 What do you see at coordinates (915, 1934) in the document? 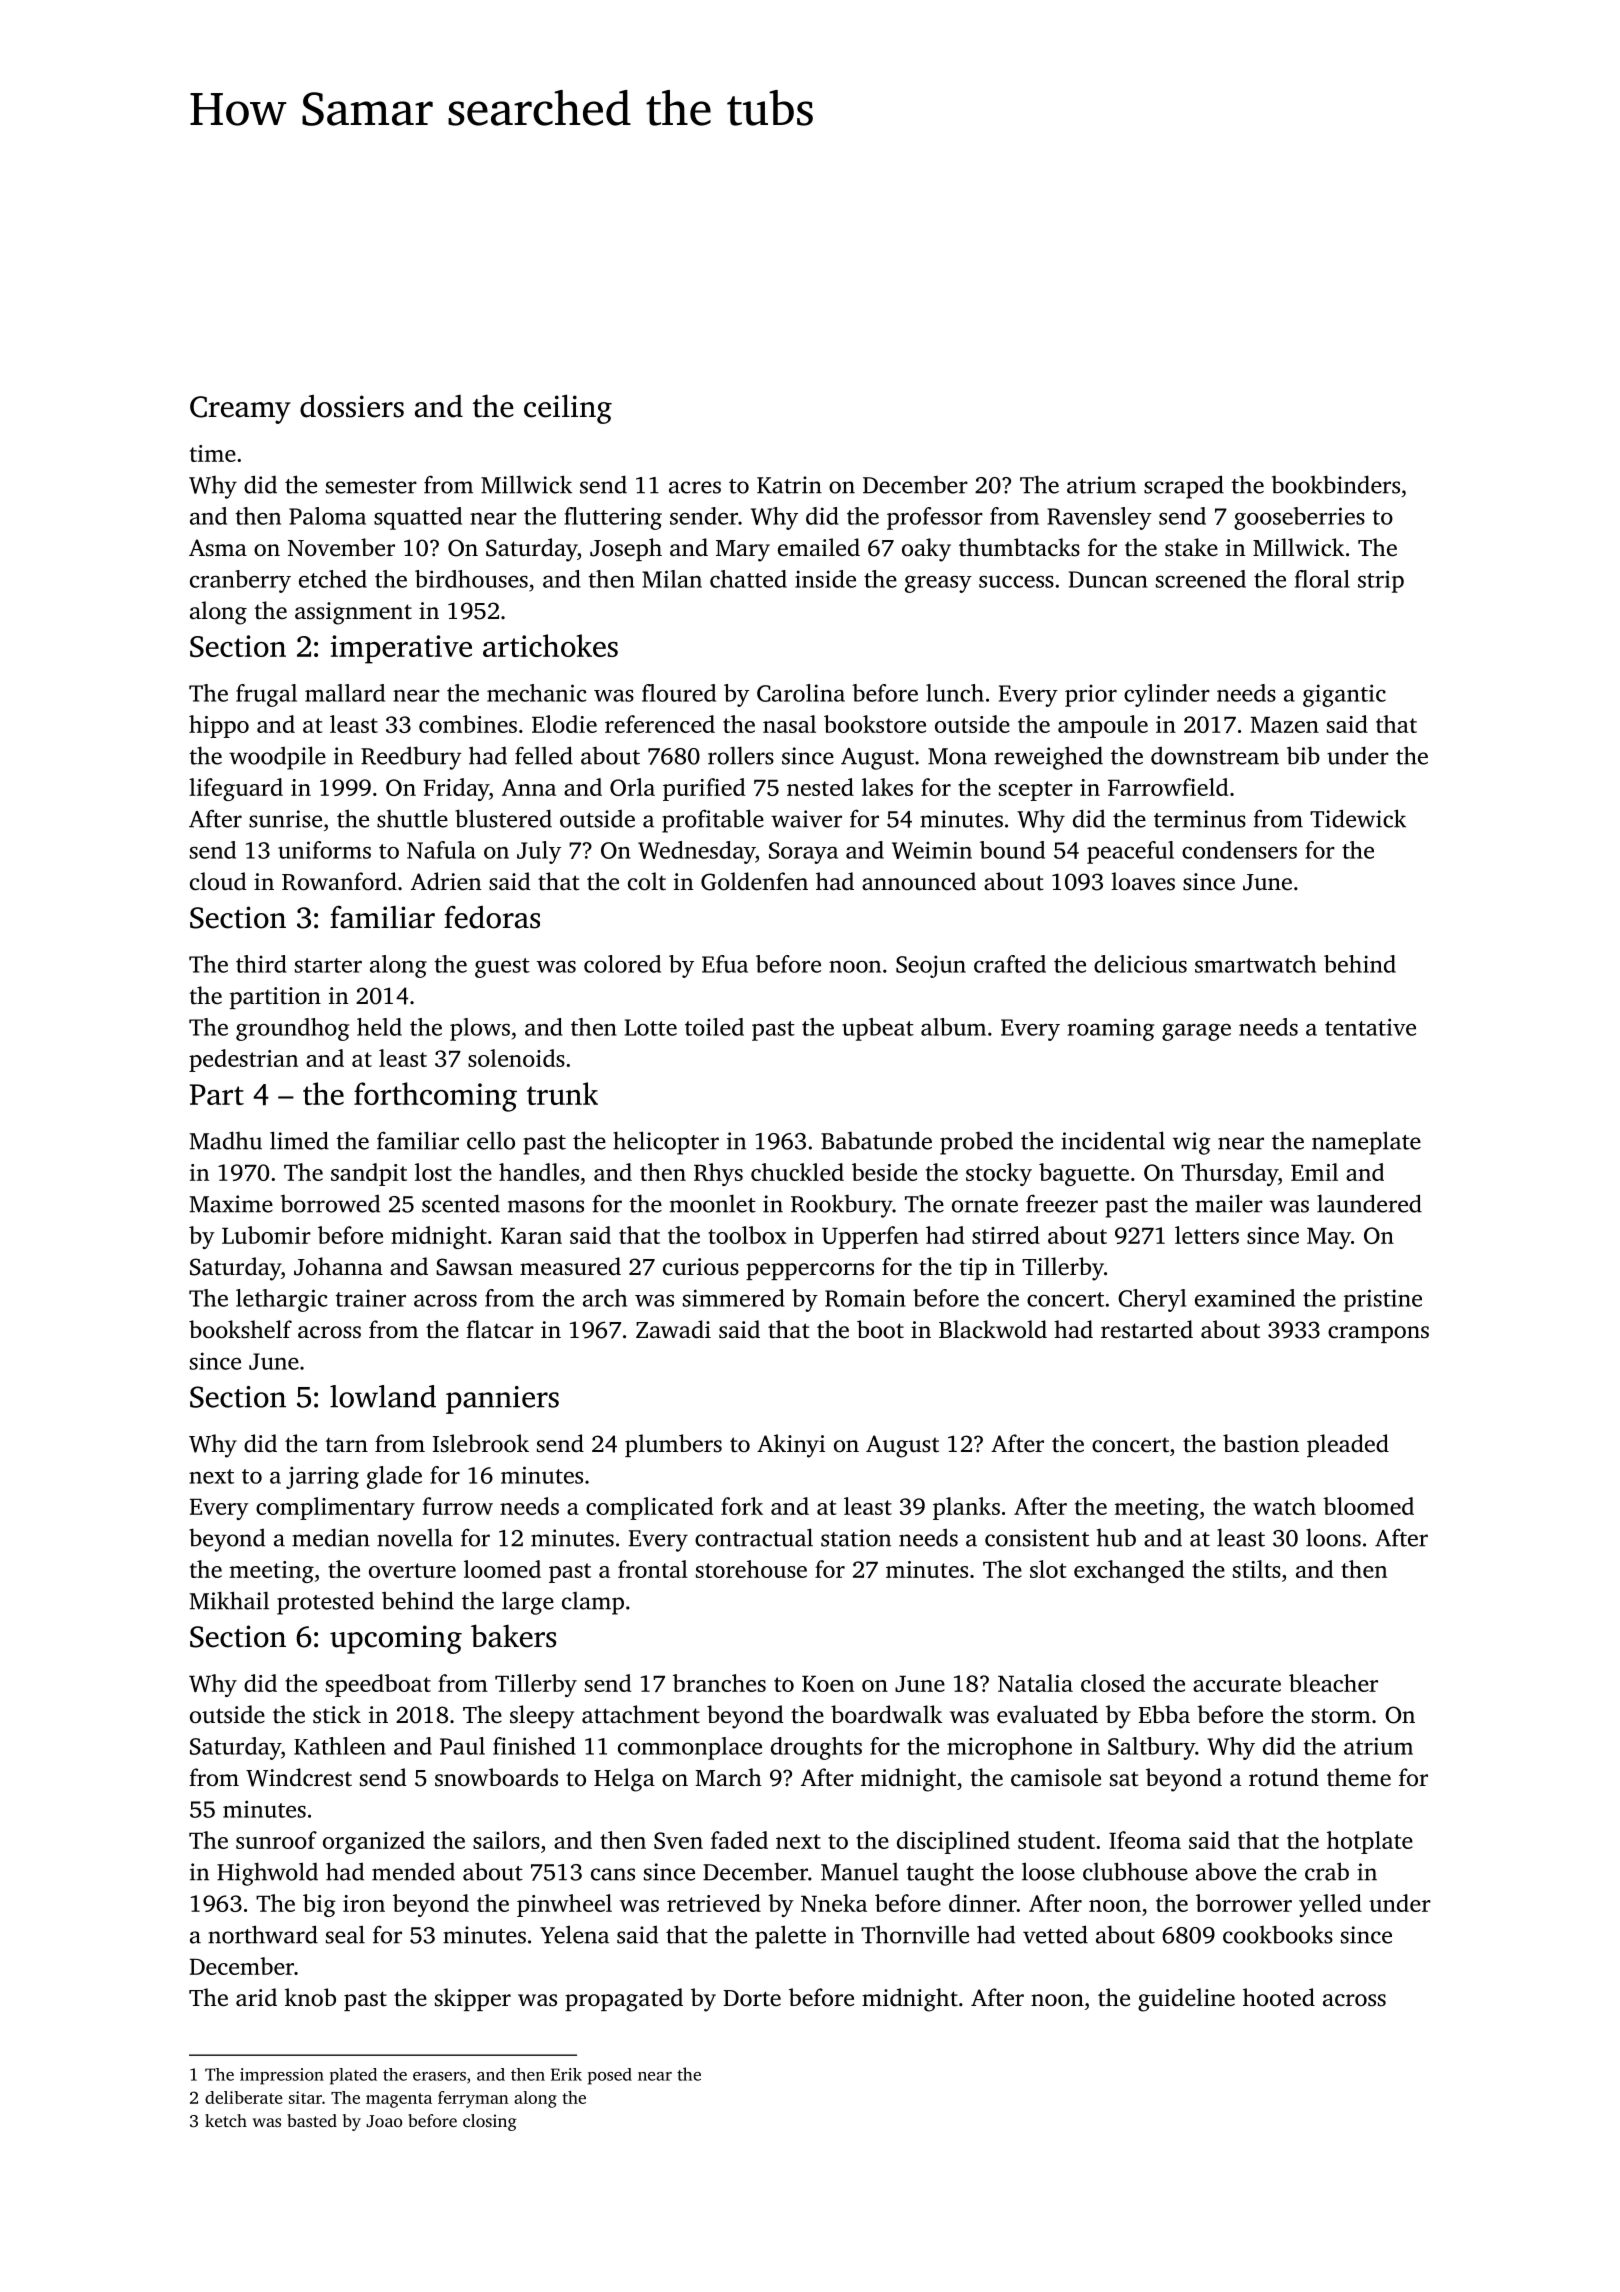
I see `Thornville` at bounding box center [915, 1934].
